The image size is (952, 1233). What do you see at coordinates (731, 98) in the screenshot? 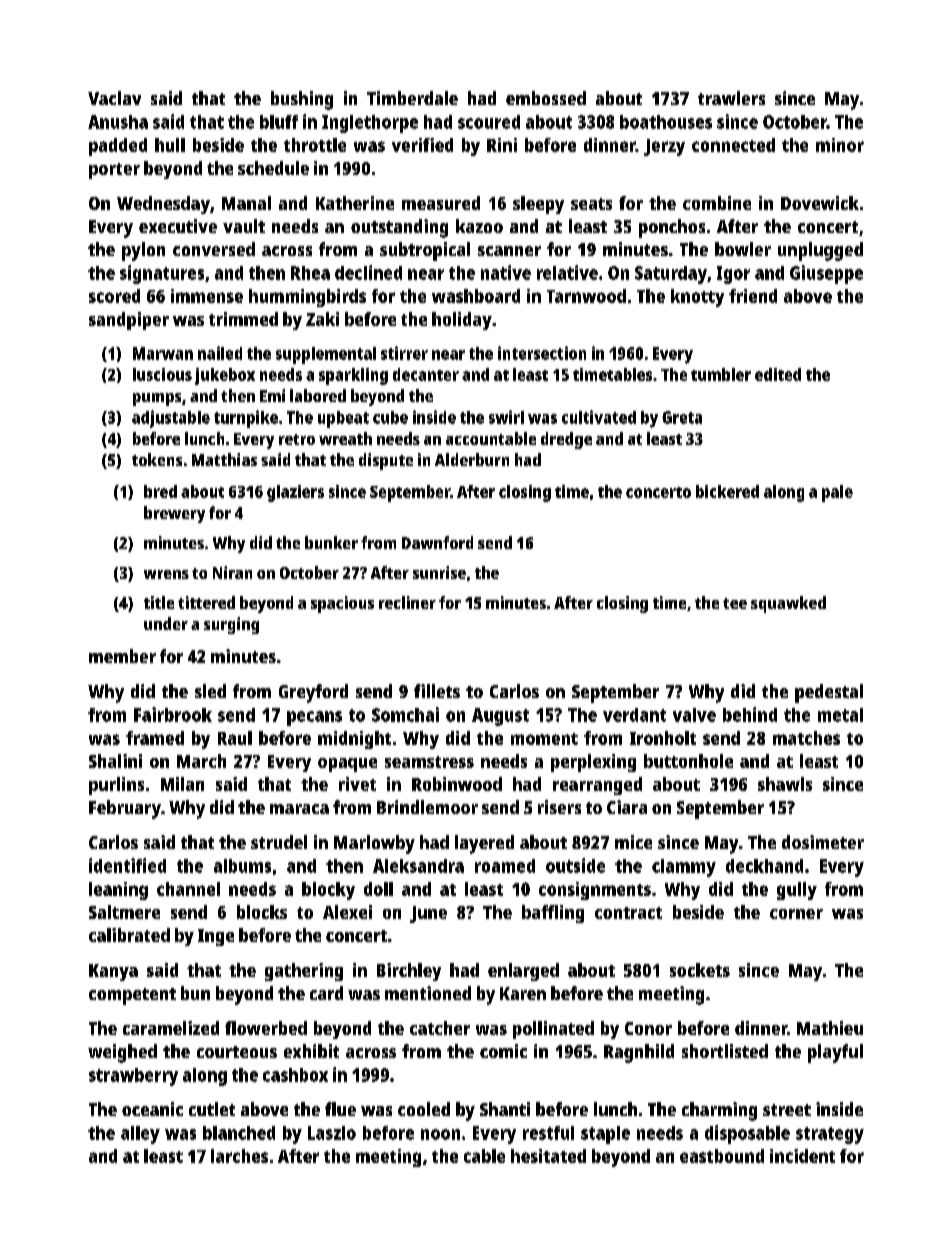
I see `trawlers` at bounding box center [731, 98].
